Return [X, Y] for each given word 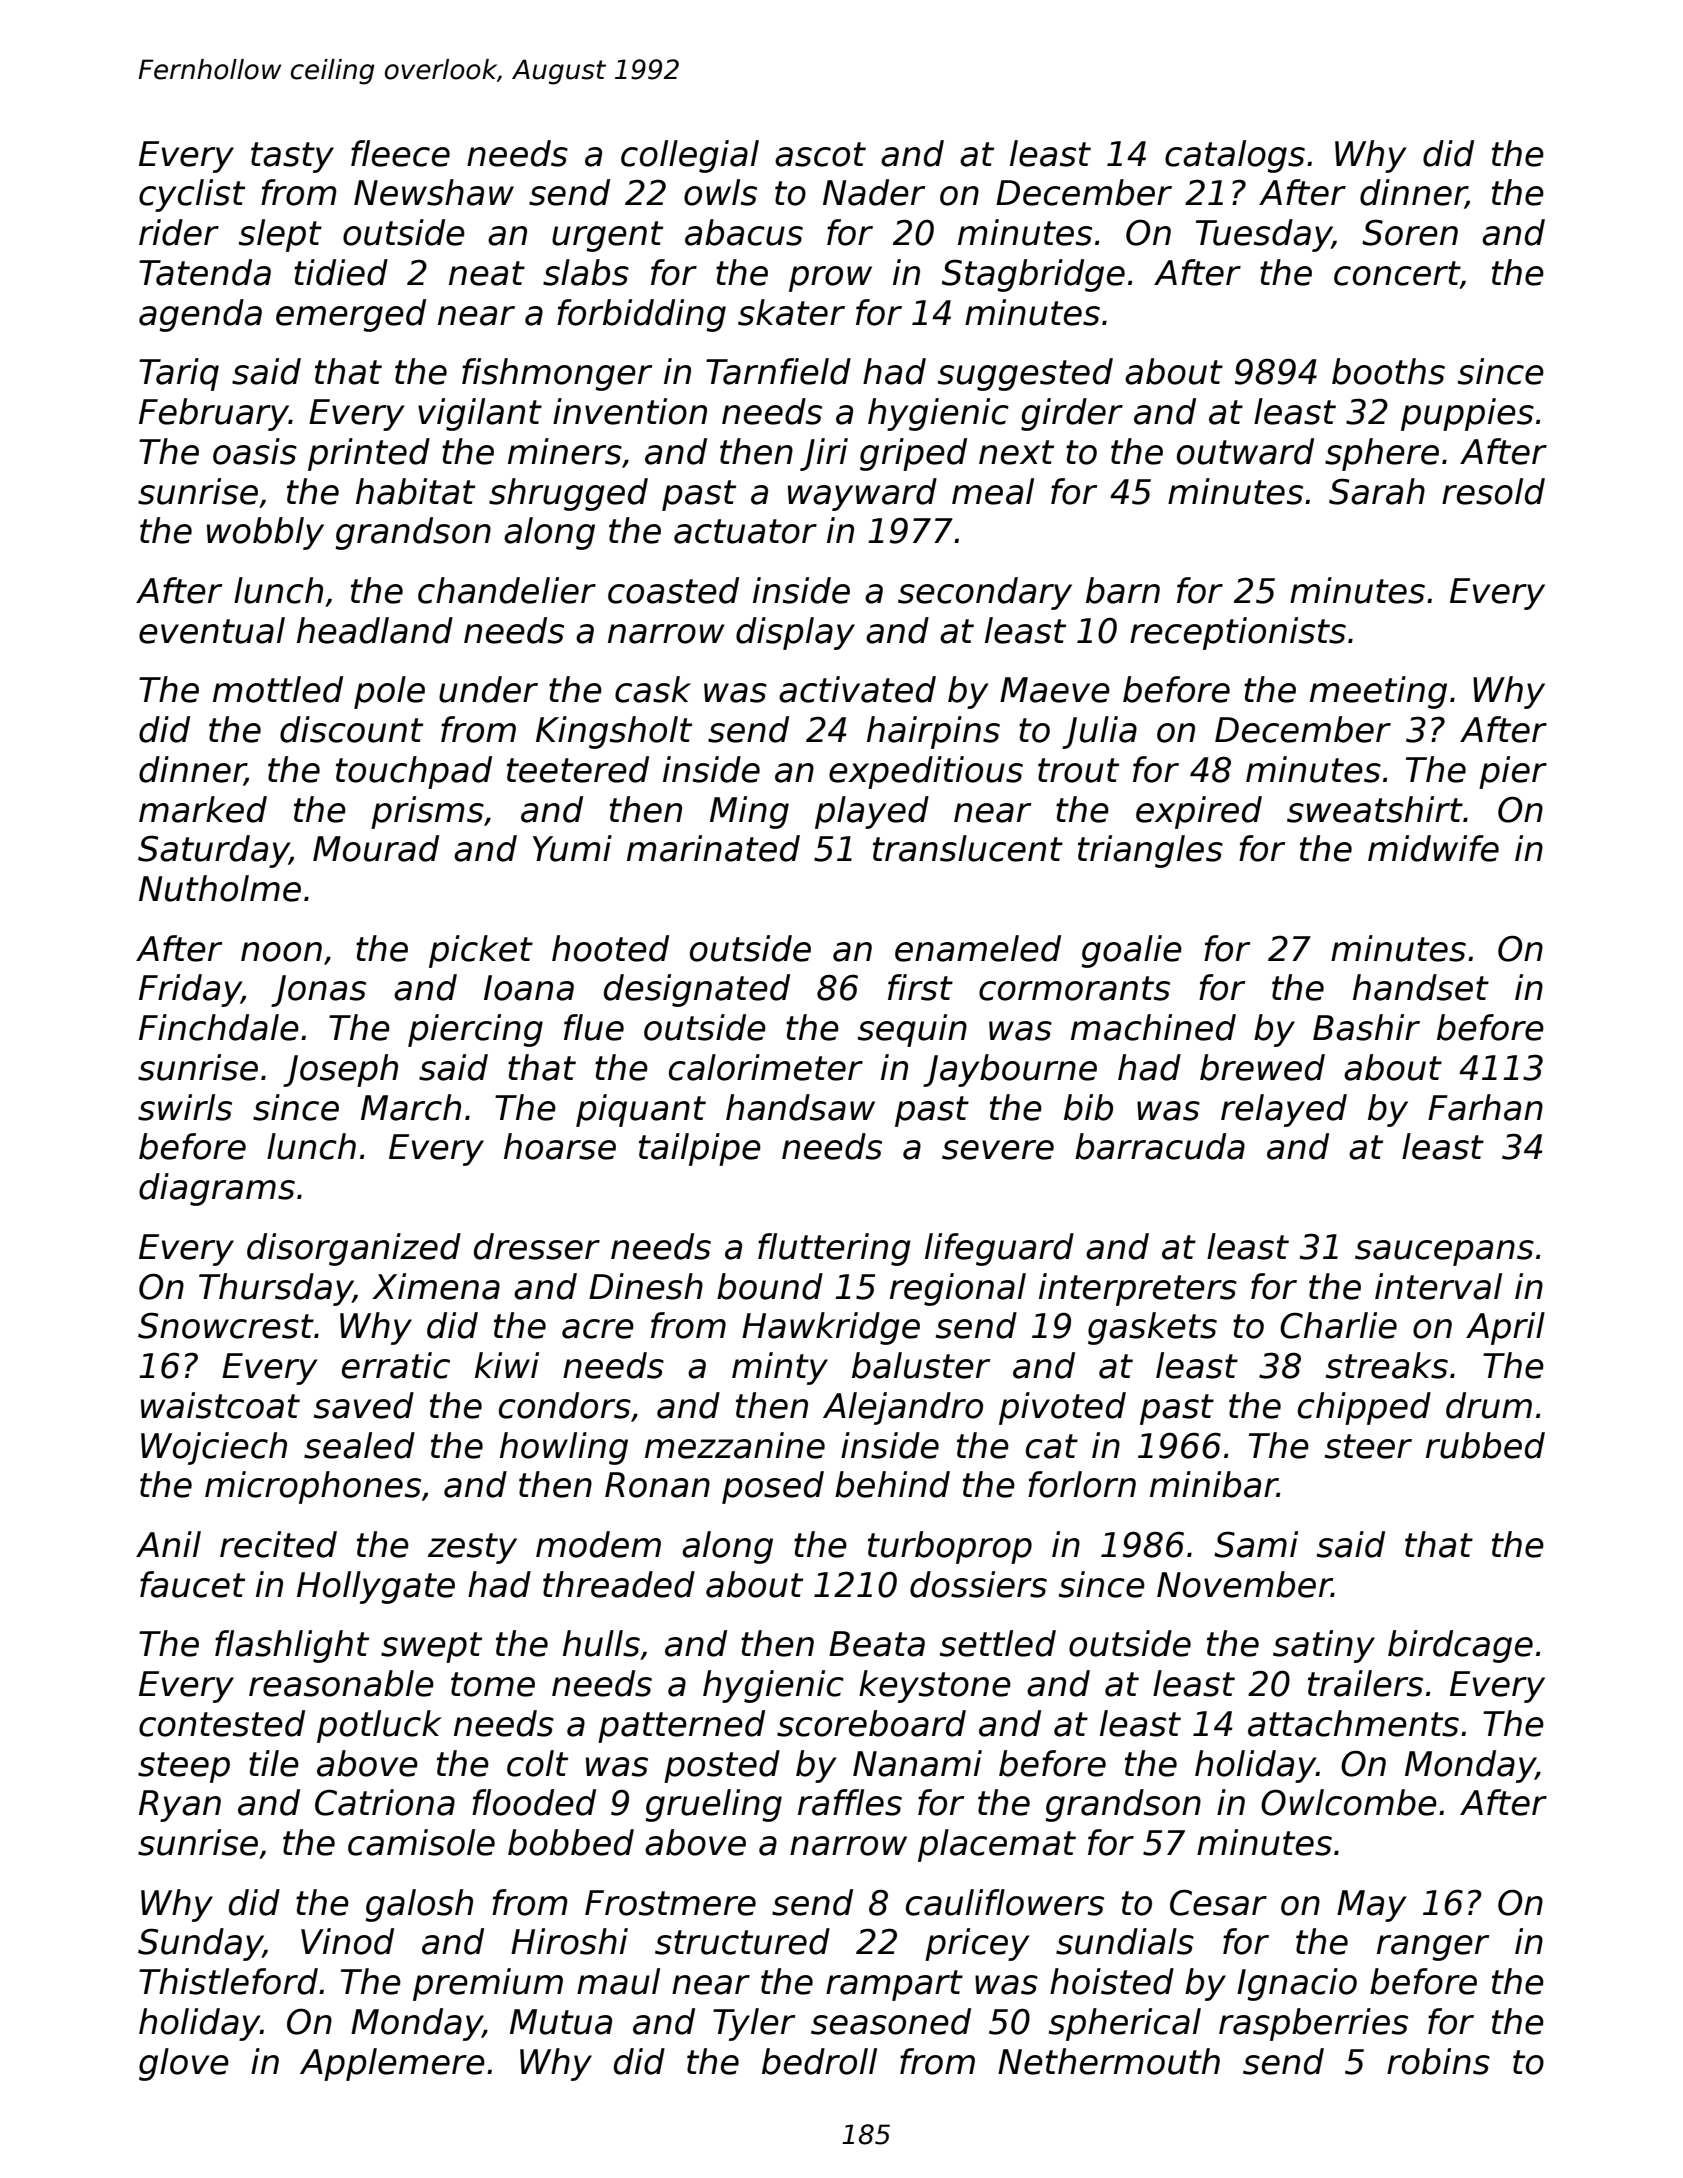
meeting [1378, 692]
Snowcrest [226, 1325]
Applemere [392, 2064]
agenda [200, 315]
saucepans [1444, 1253]
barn [1123, 590]
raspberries [1313, 2024]
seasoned [891, 2021]
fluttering [834, 1249]
